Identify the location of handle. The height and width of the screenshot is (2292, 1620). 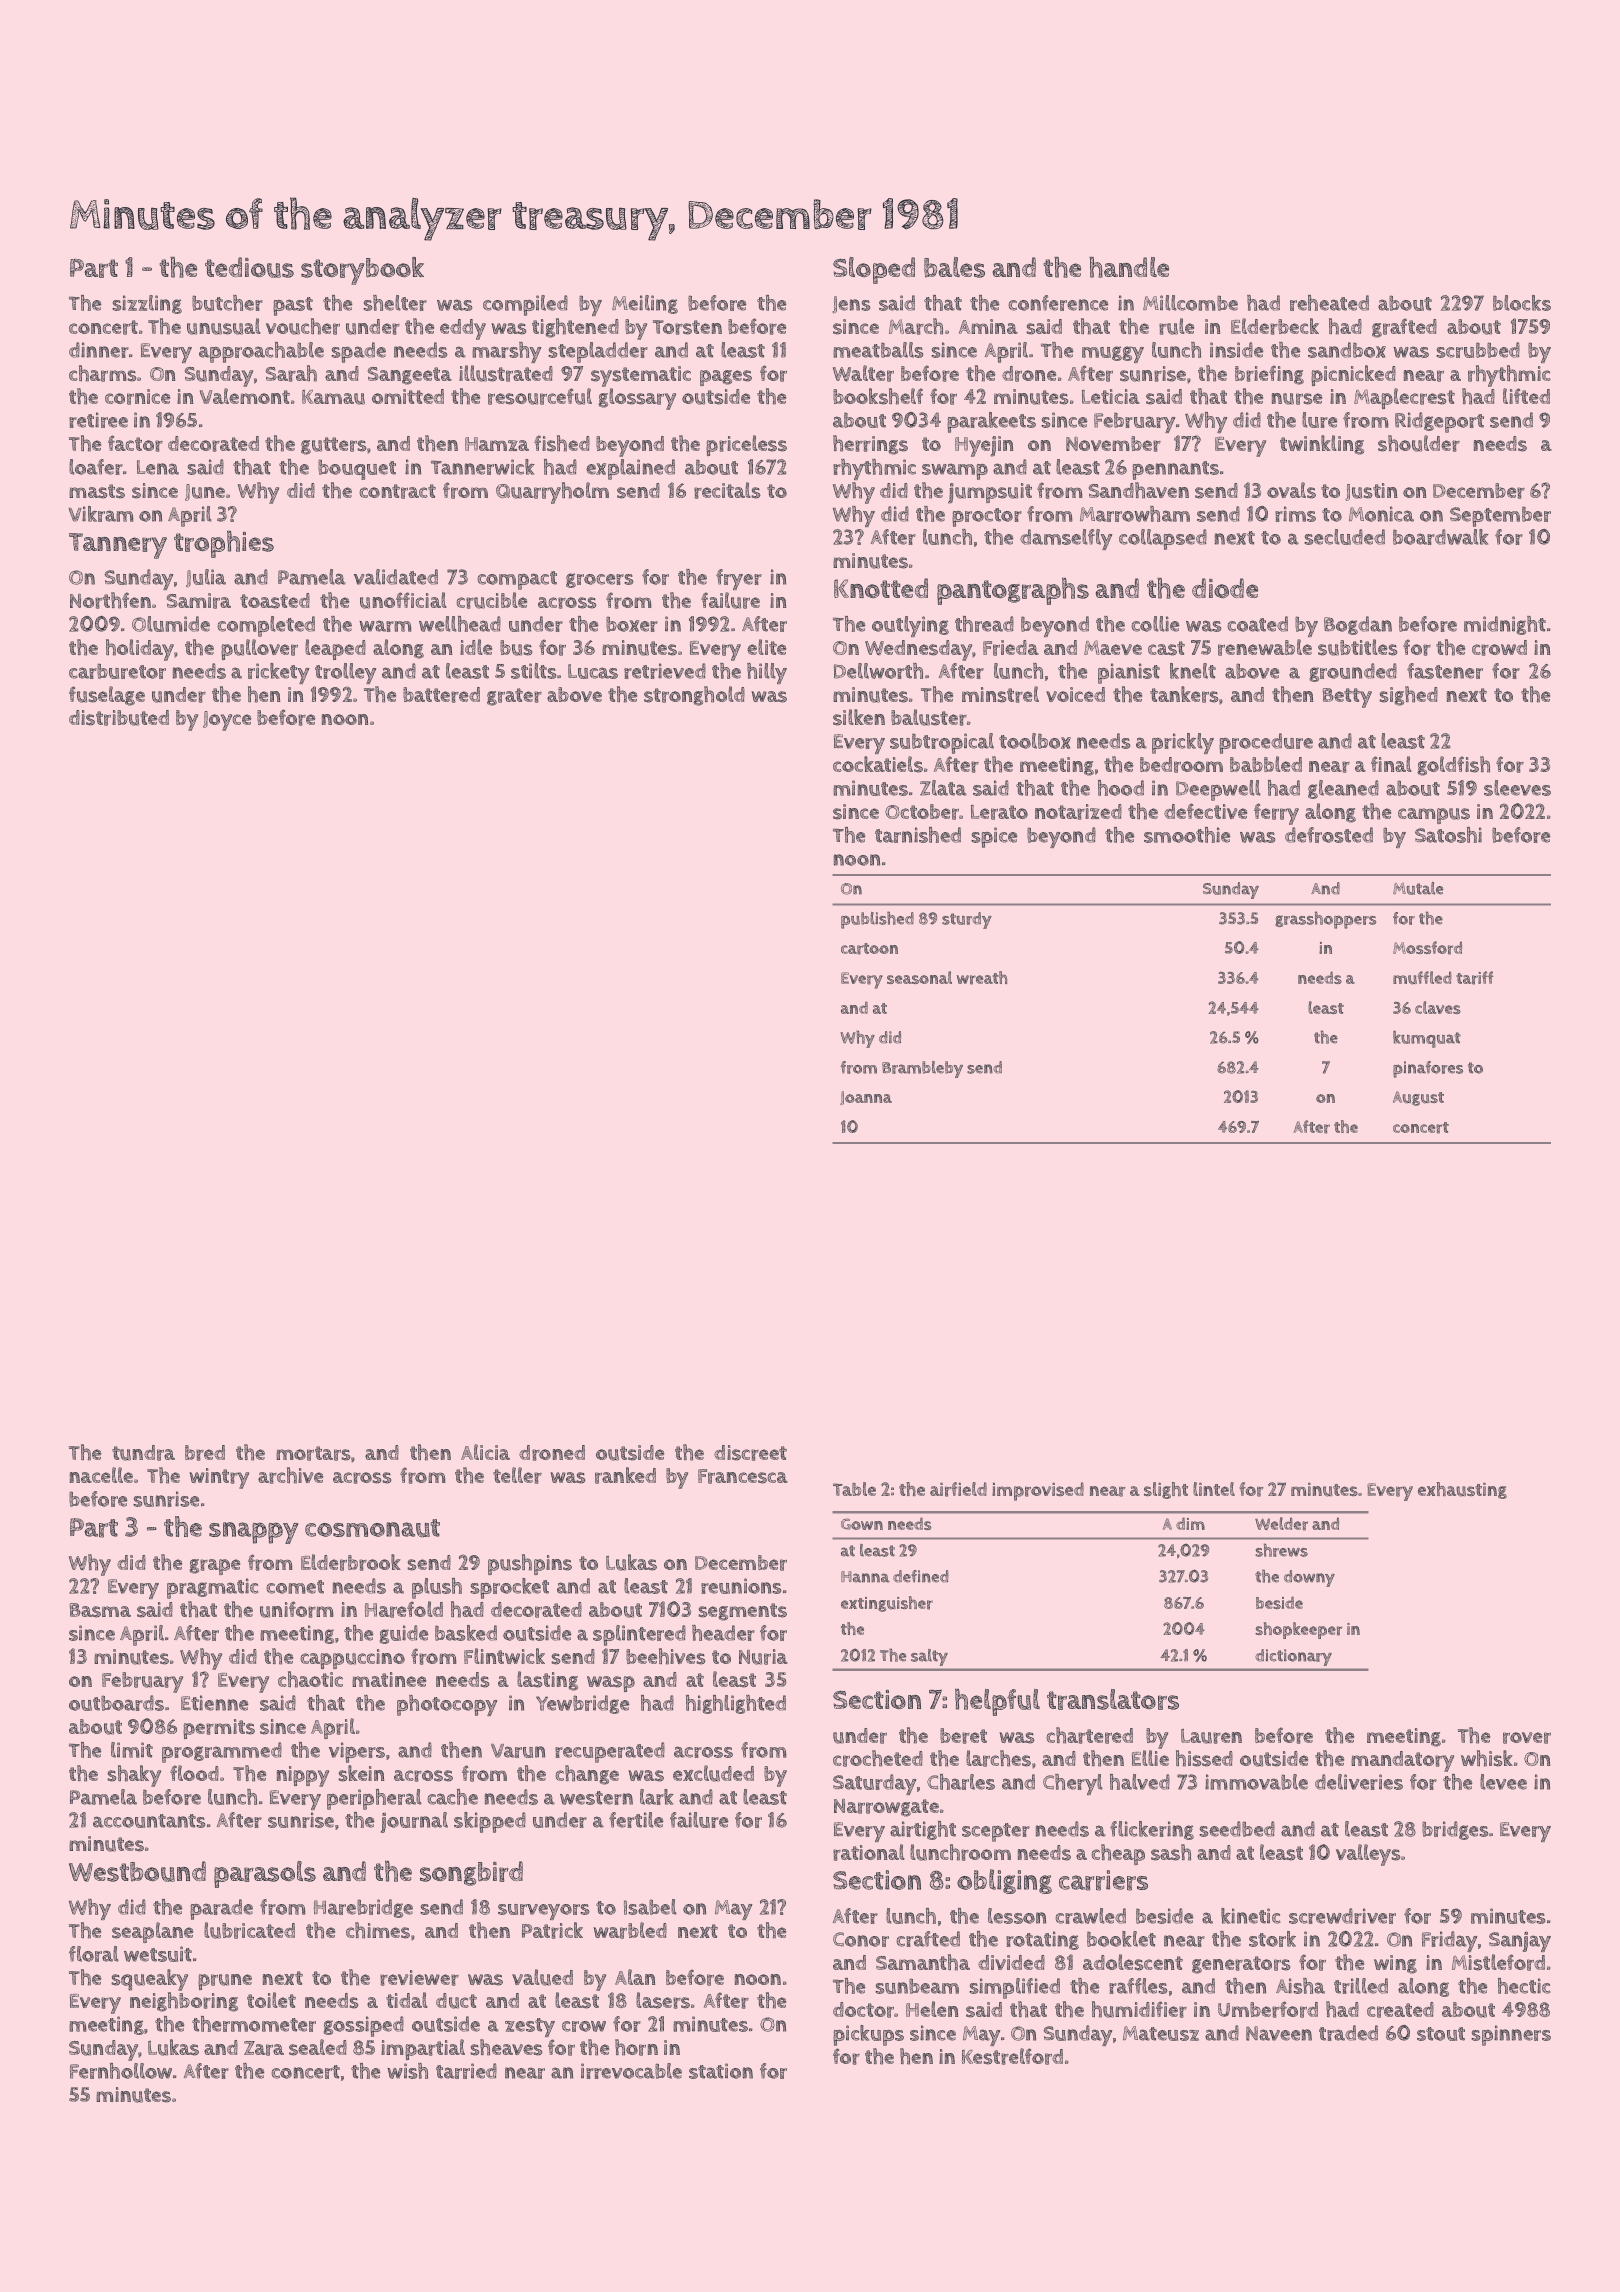
(1129, 267).
